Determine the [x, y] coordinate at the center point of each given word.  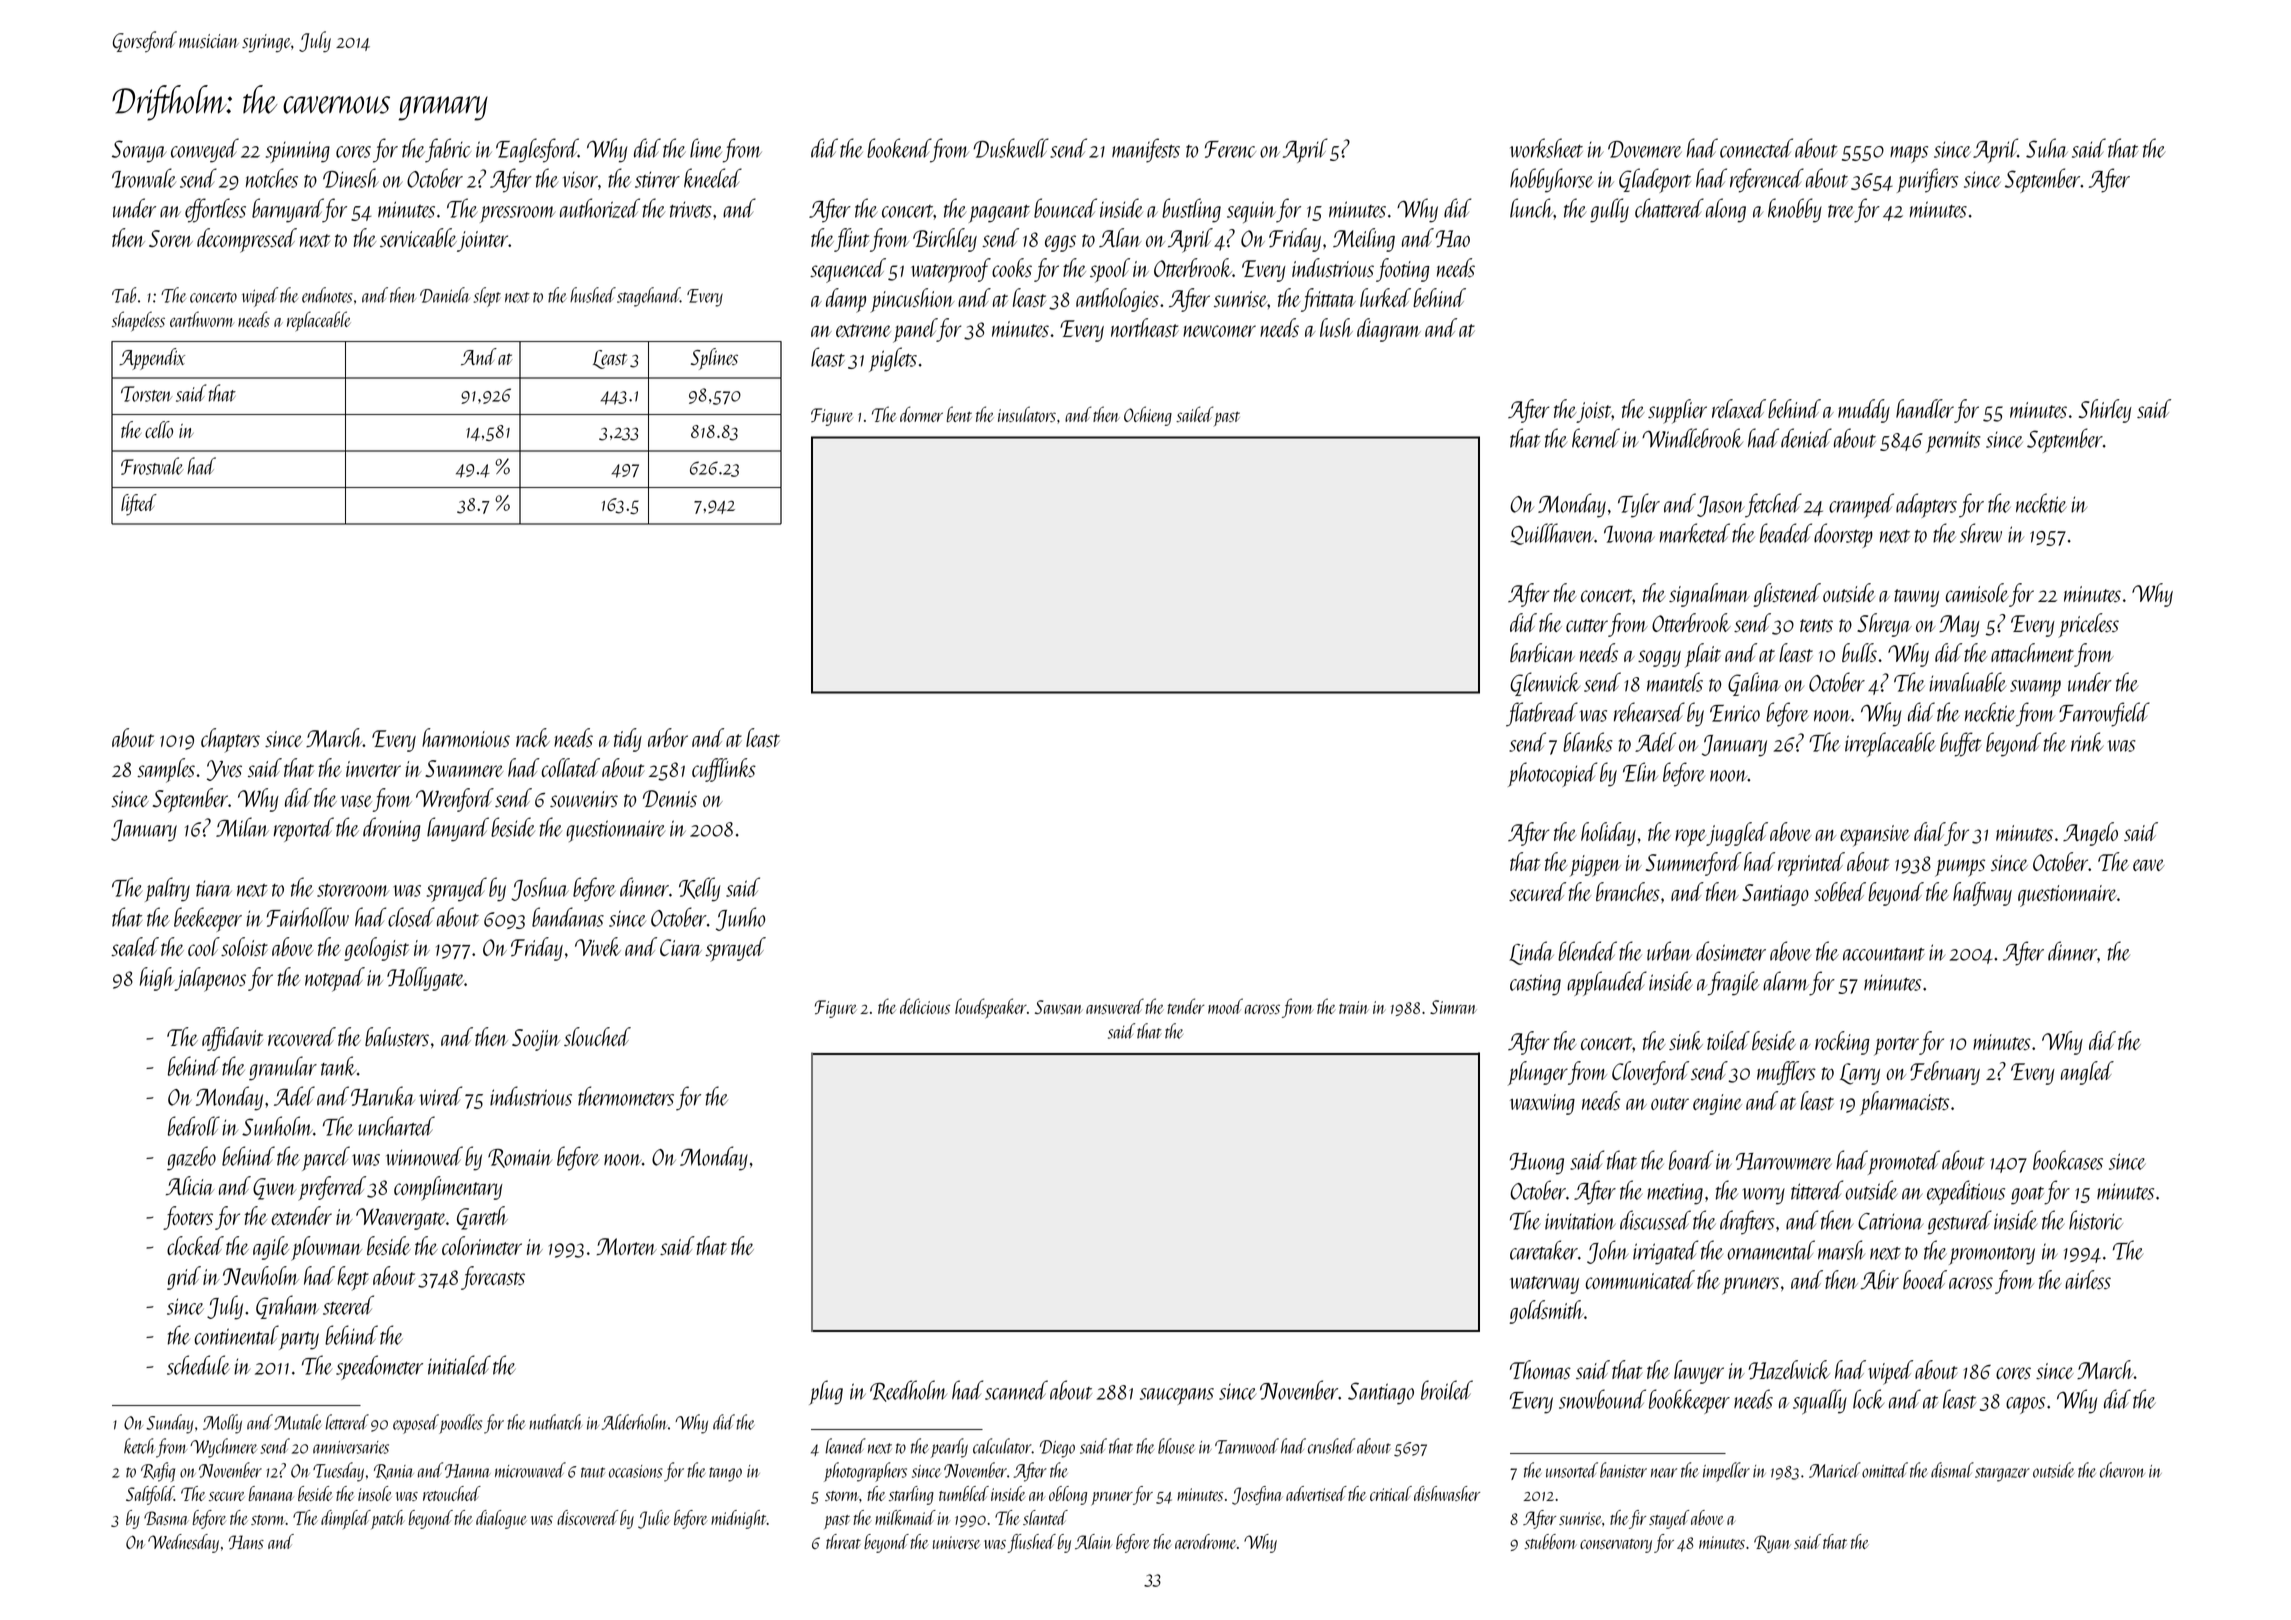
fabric [448, 150]
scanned [1016, 1390]
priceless [2088, 625]
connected [1756, 148]
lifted [139, 505]
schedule [198, 1365]
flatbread [1542, 714]
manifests [1146, 150]
